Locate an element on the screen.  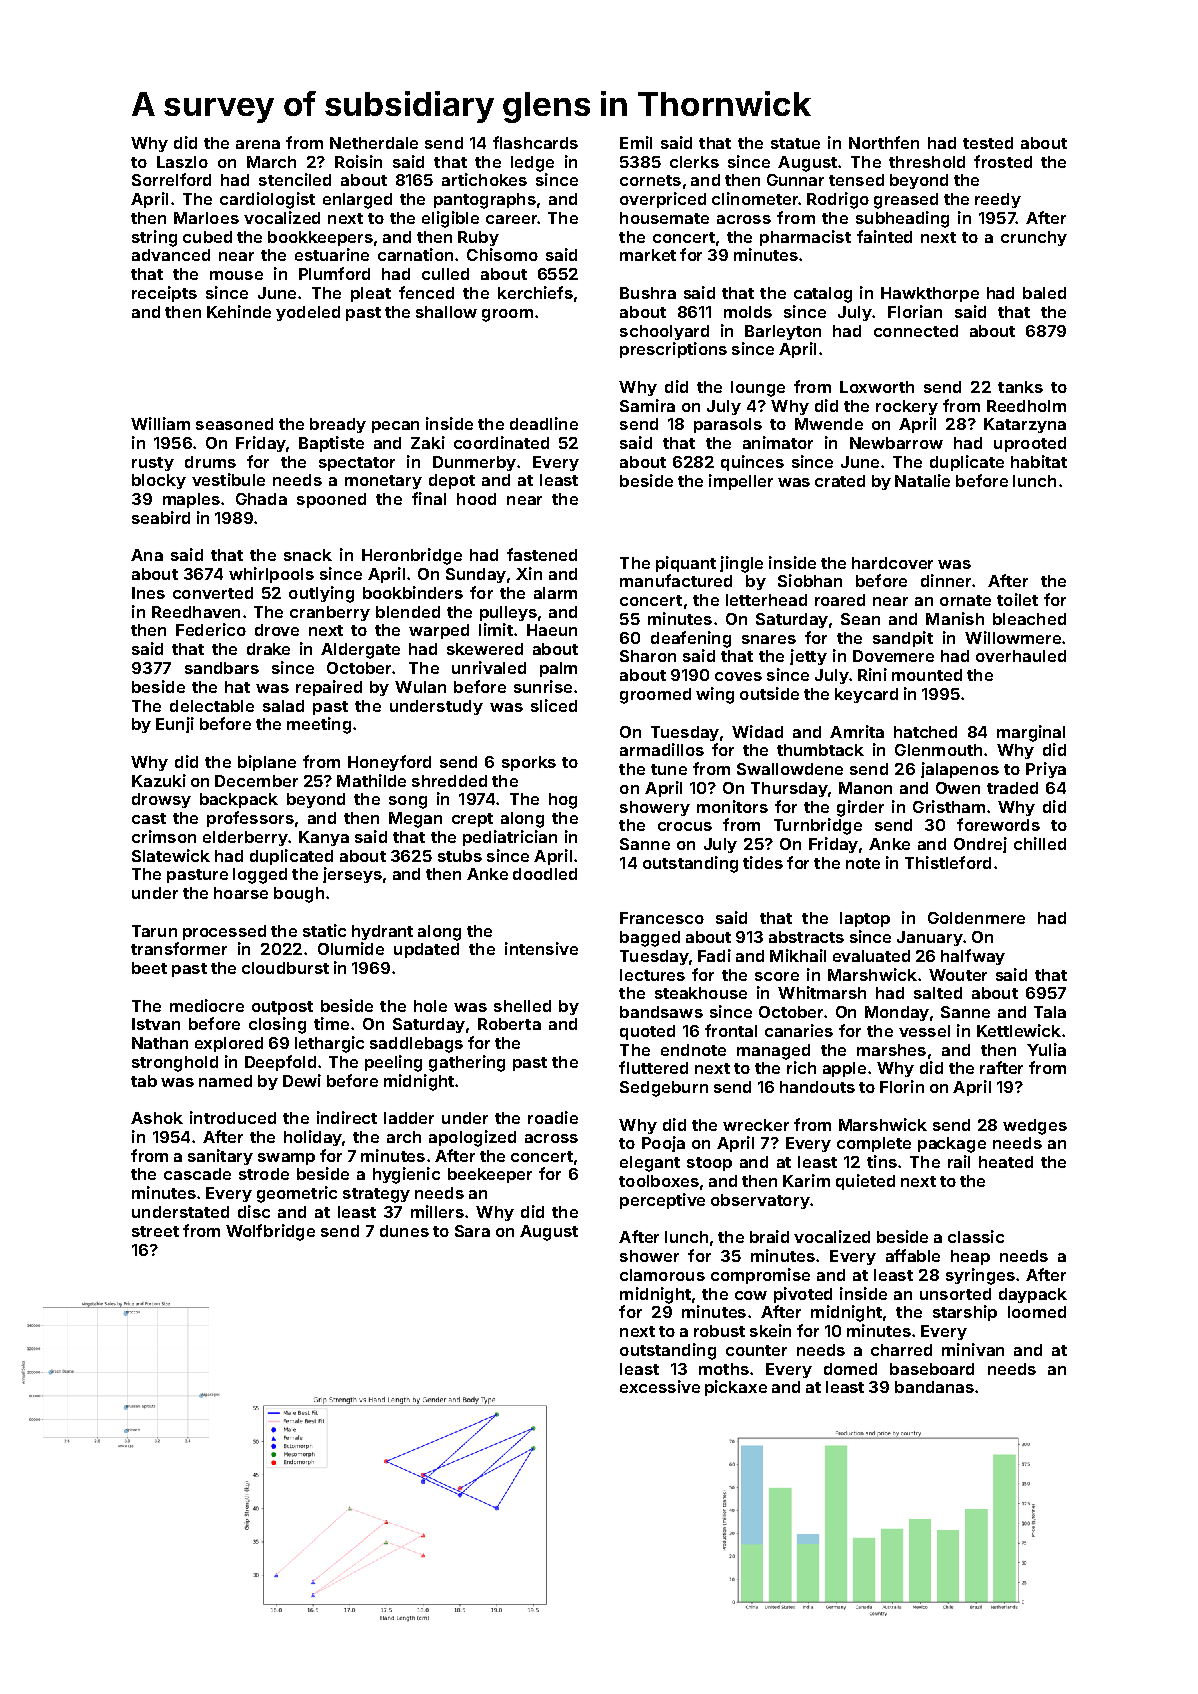
tested is located at coordinates (988, 143).
